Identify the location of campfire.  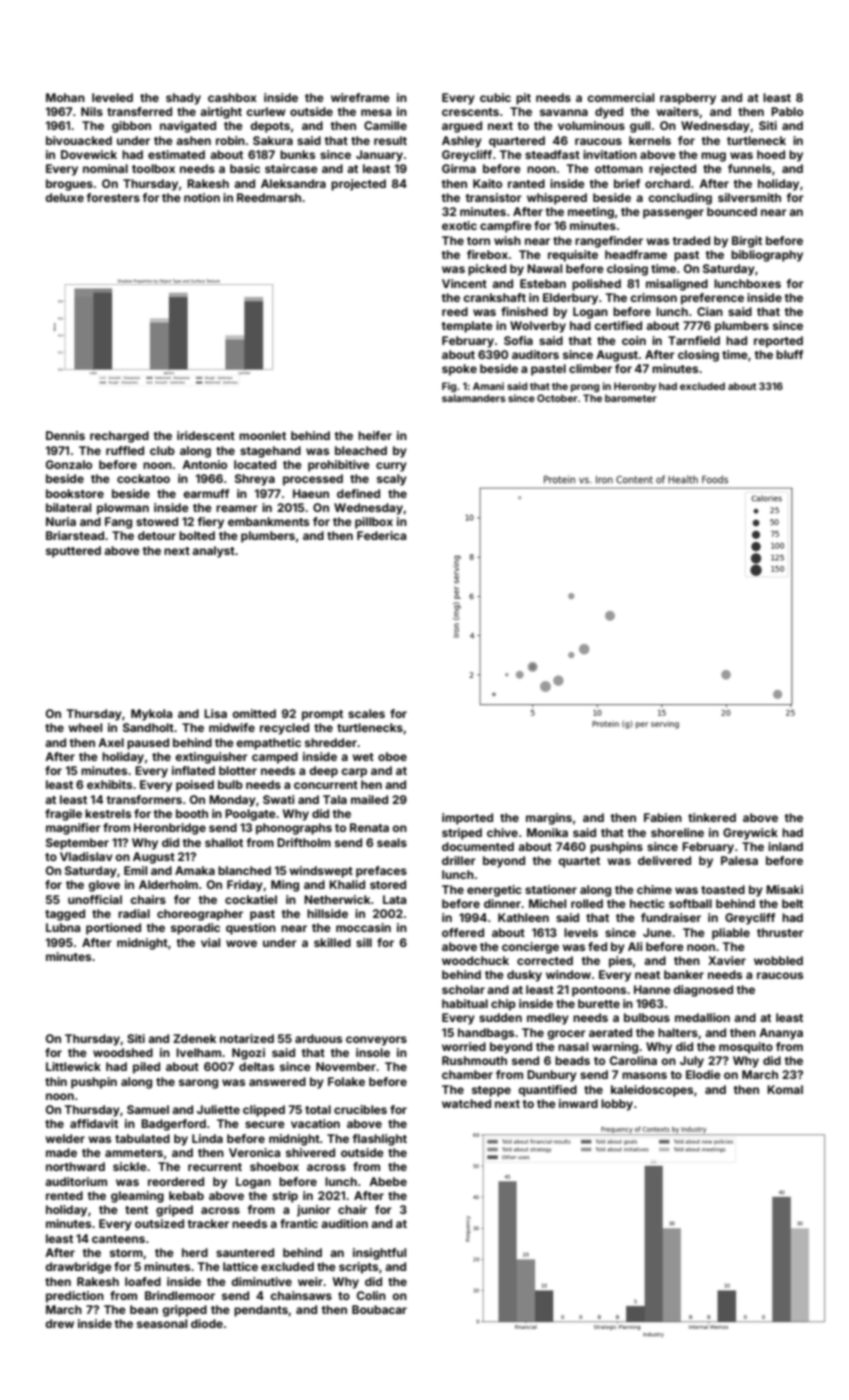
(506, 227).
